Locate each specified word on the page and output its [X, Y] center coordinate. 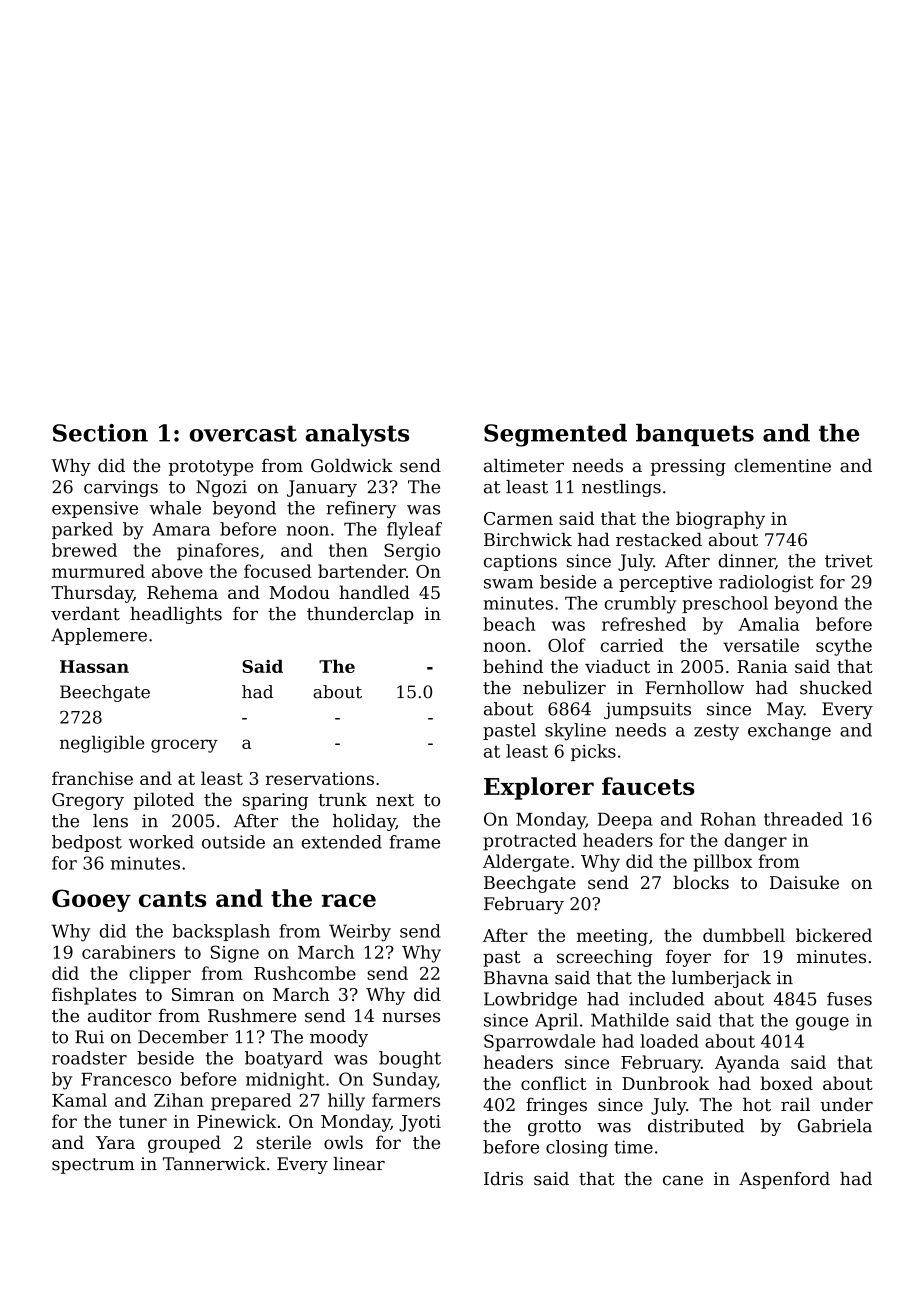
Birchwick [528, 540]
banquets [695, 435]
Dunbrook [665, 1083]
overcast [243, 433]
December [183, 1037]
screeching [604, 958]
